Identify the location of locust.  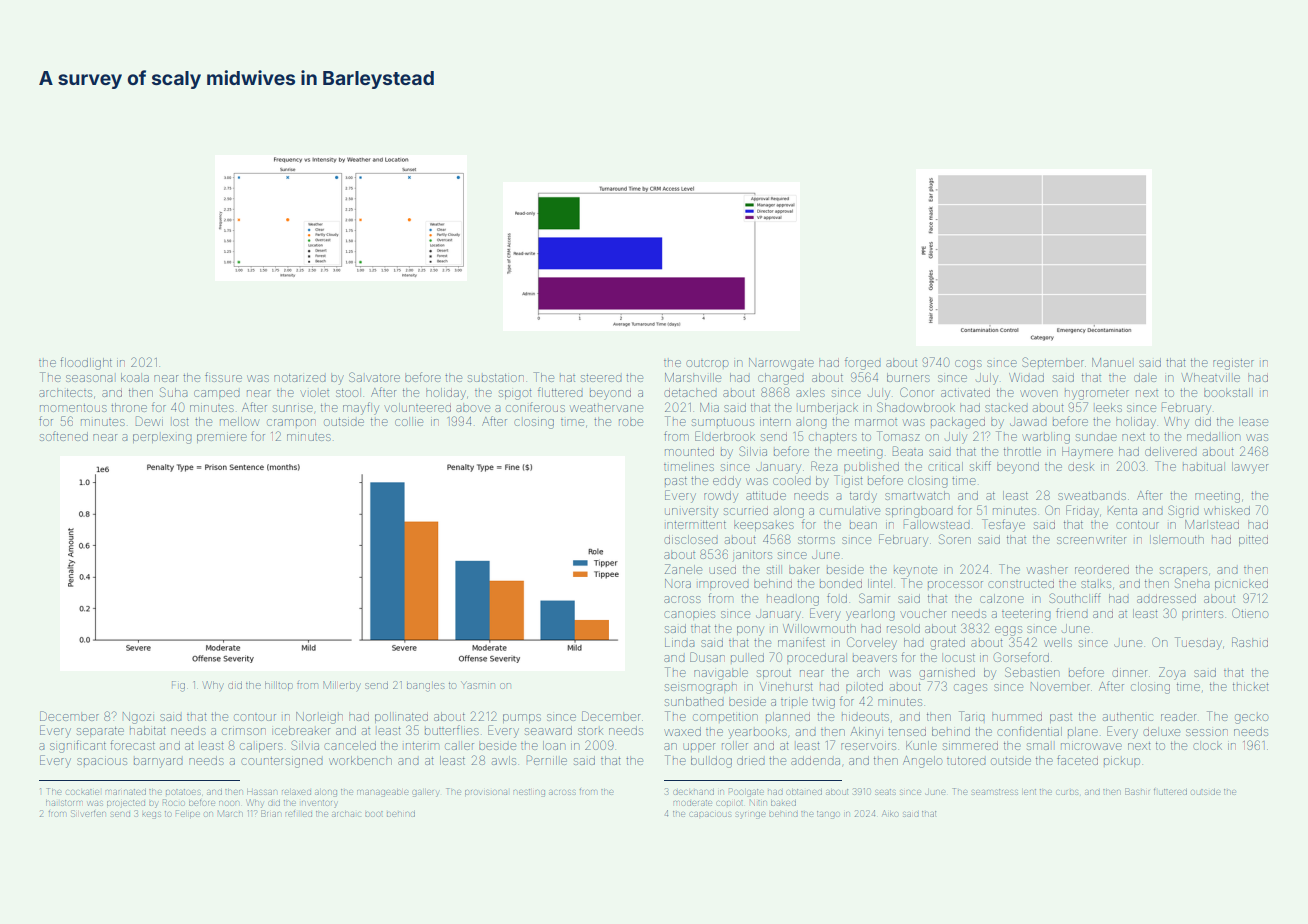
(960, 658).
